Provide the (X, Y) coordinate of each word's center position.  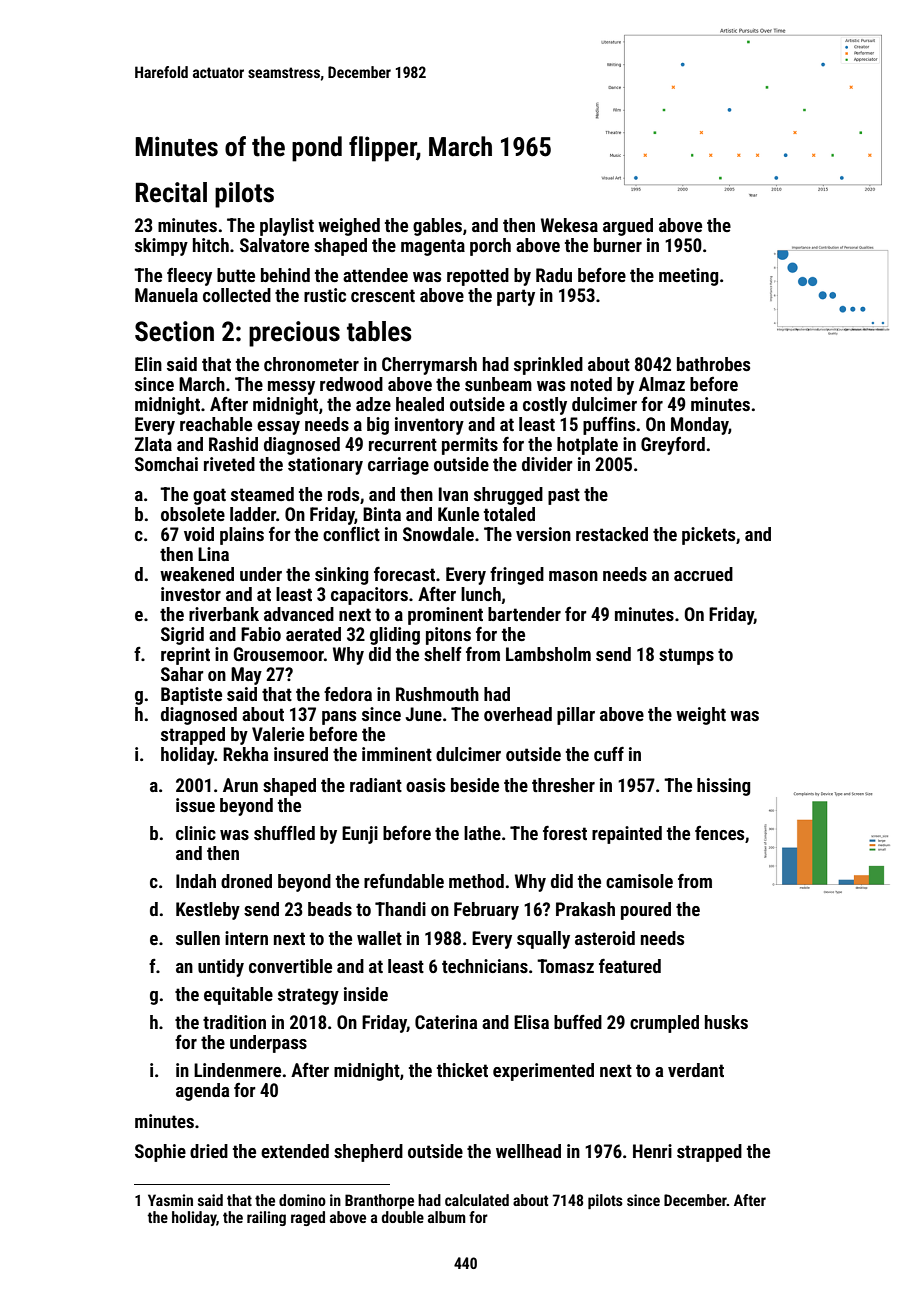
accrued (703, 574)
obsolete (193, 514)
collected (237, 295)
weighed (349, 227)
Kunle (458, 514)
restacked (612, 534)
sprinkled (548, 366)
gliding (395, 636)
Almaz (662, 384)
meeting (688, 277)
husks (726, 1022)
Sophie (160, 1153)
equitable (238, 996)
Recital (171, 192)
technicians (485, 966)
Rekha (245, 754)
